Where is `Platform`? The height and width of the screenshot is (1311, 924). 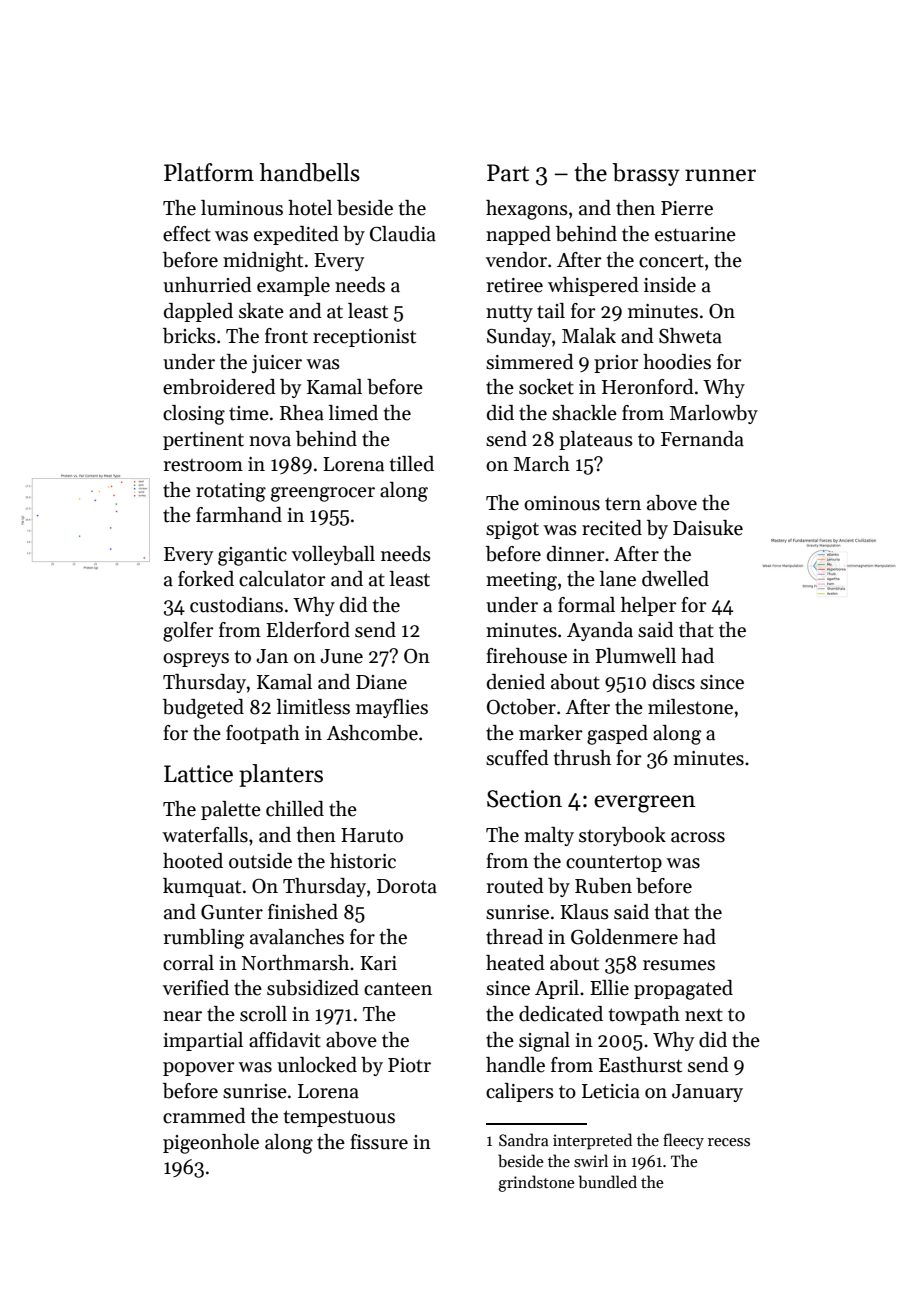 Platform is located at coordinates (209, 172).
